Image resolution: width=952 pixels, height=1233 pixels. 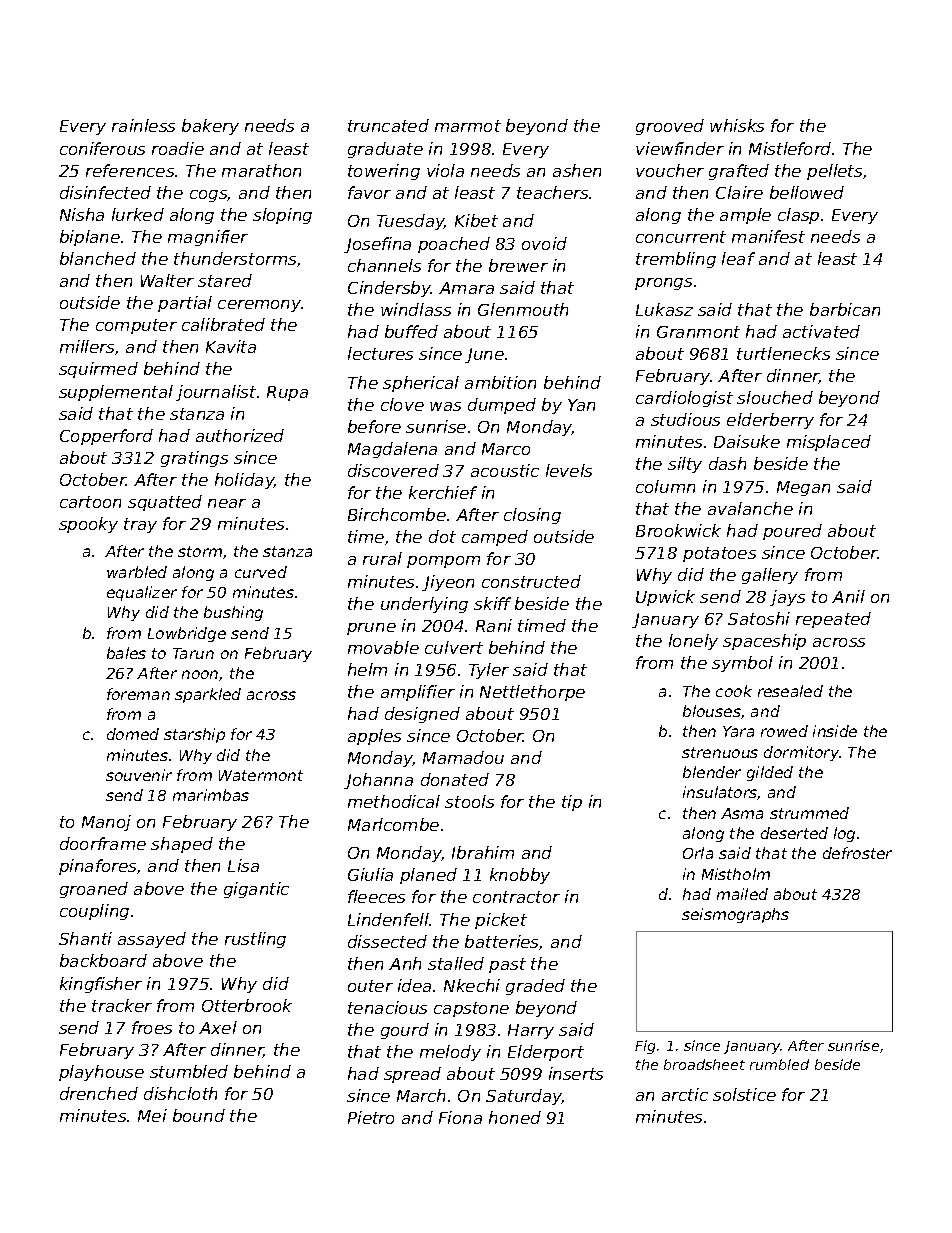 What do you see at coordinates (738, 258) in the screenshot?
I see `leaf` at bounding box center [738, 258].
